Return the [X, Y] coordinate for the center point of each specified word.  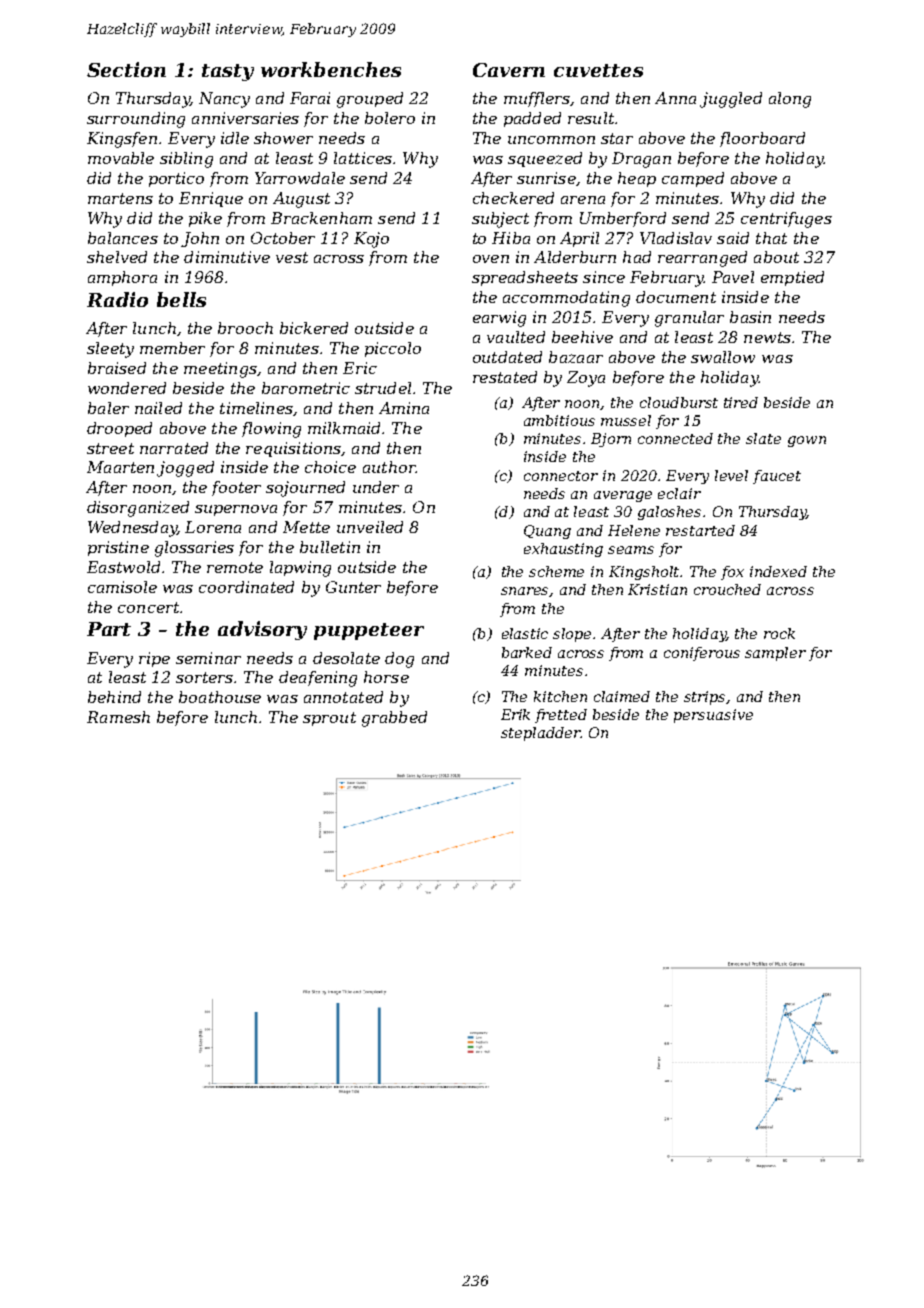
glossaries [194, 549]
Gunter [353, 587]
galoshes [669, 513]
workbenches [331, 69]
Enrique [211, 199]
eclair [679, 493]
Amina [404, 408]
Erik [515, 714]
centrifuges [786, 220]
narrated [174, 448]
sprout [329, 719]
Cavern [509, 70]
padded [532, 119]
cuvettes [598, 70]
